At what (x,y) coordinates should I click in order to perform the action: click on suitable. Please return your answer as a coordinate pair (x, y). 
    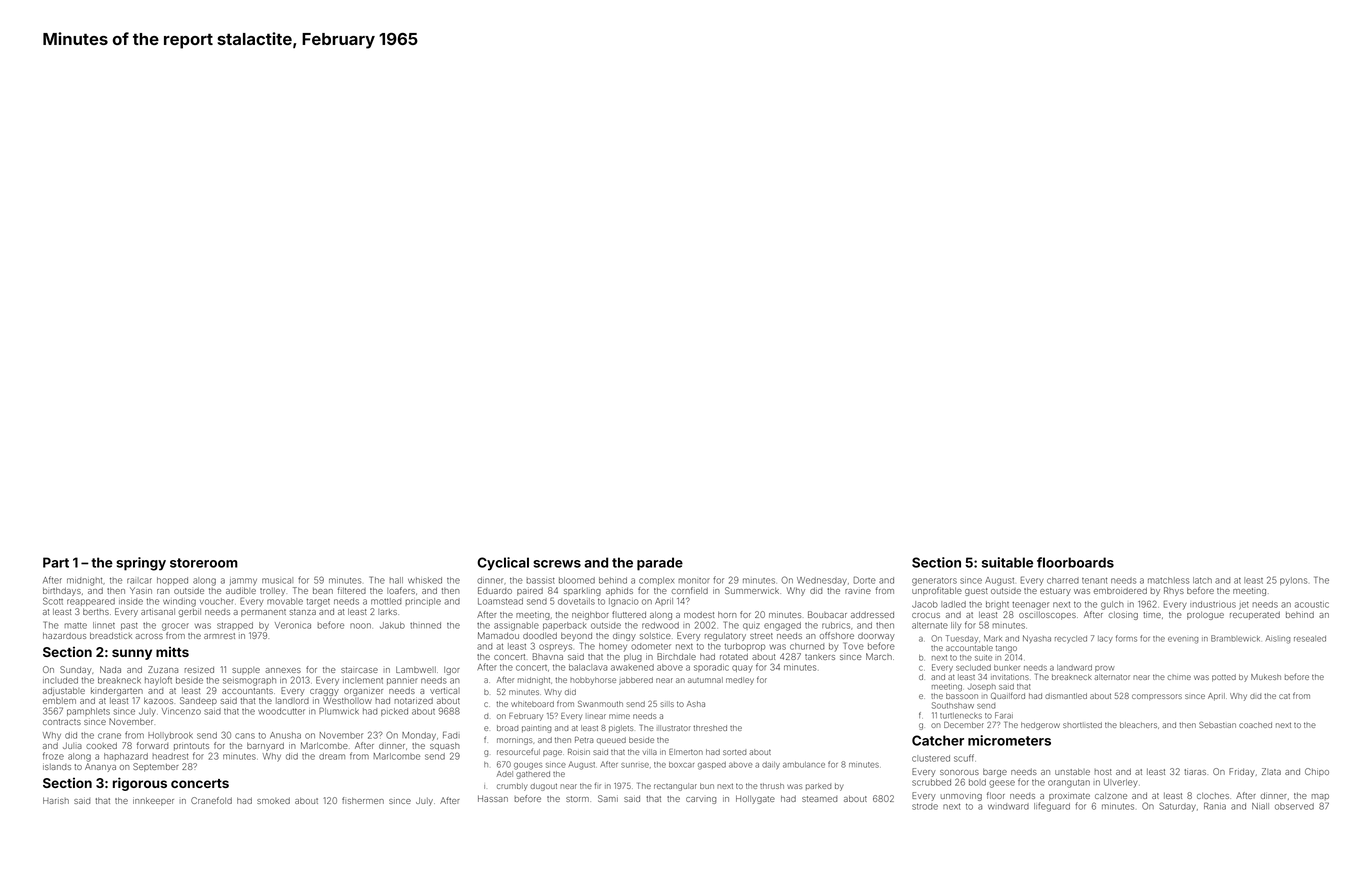
    Looking at the image, I should click on (1007, 562).
